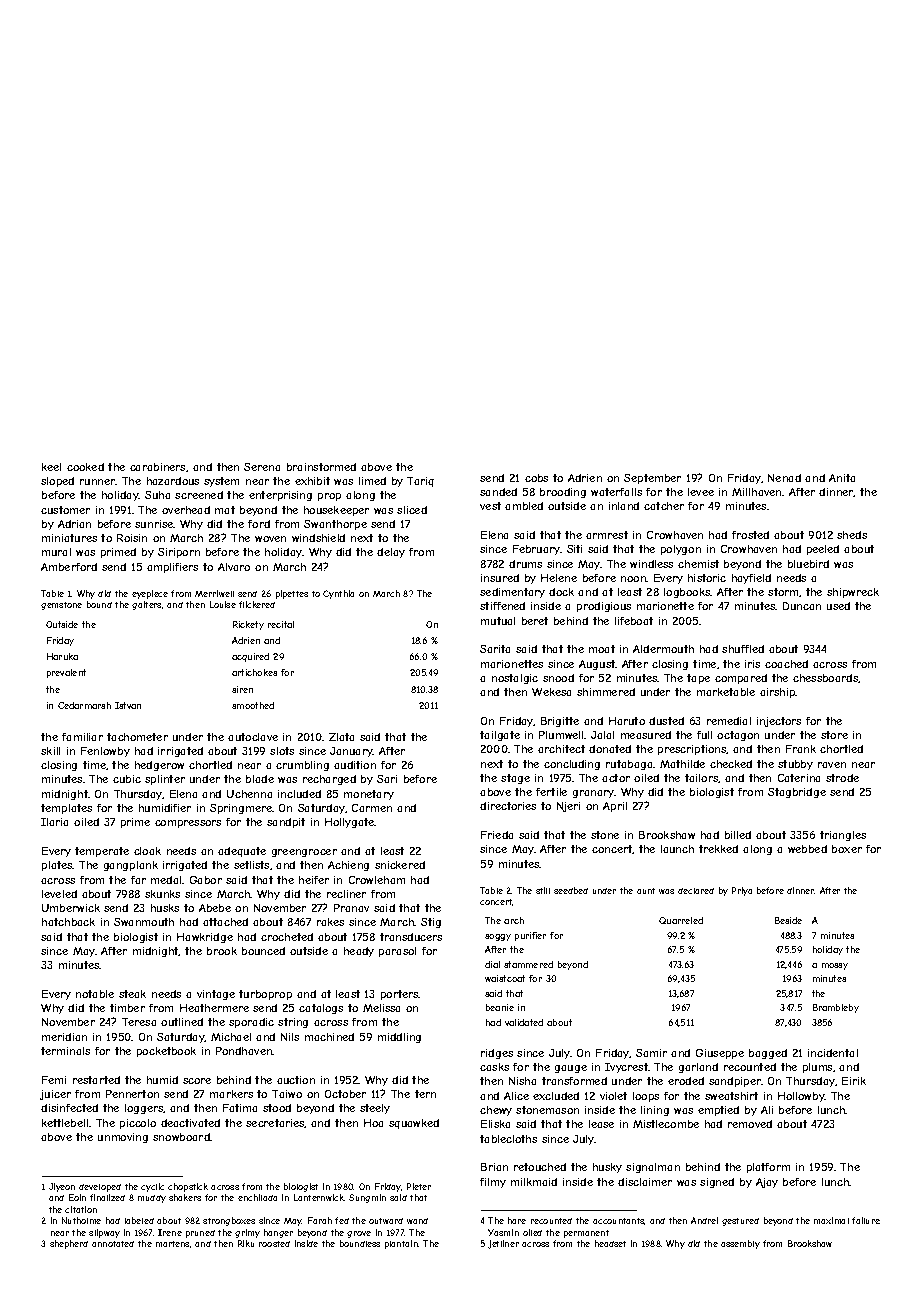 The image size is (924, 1308). Describe the element at coordinates (498, 621) in the screenshot. I see `mutual` at that location.
